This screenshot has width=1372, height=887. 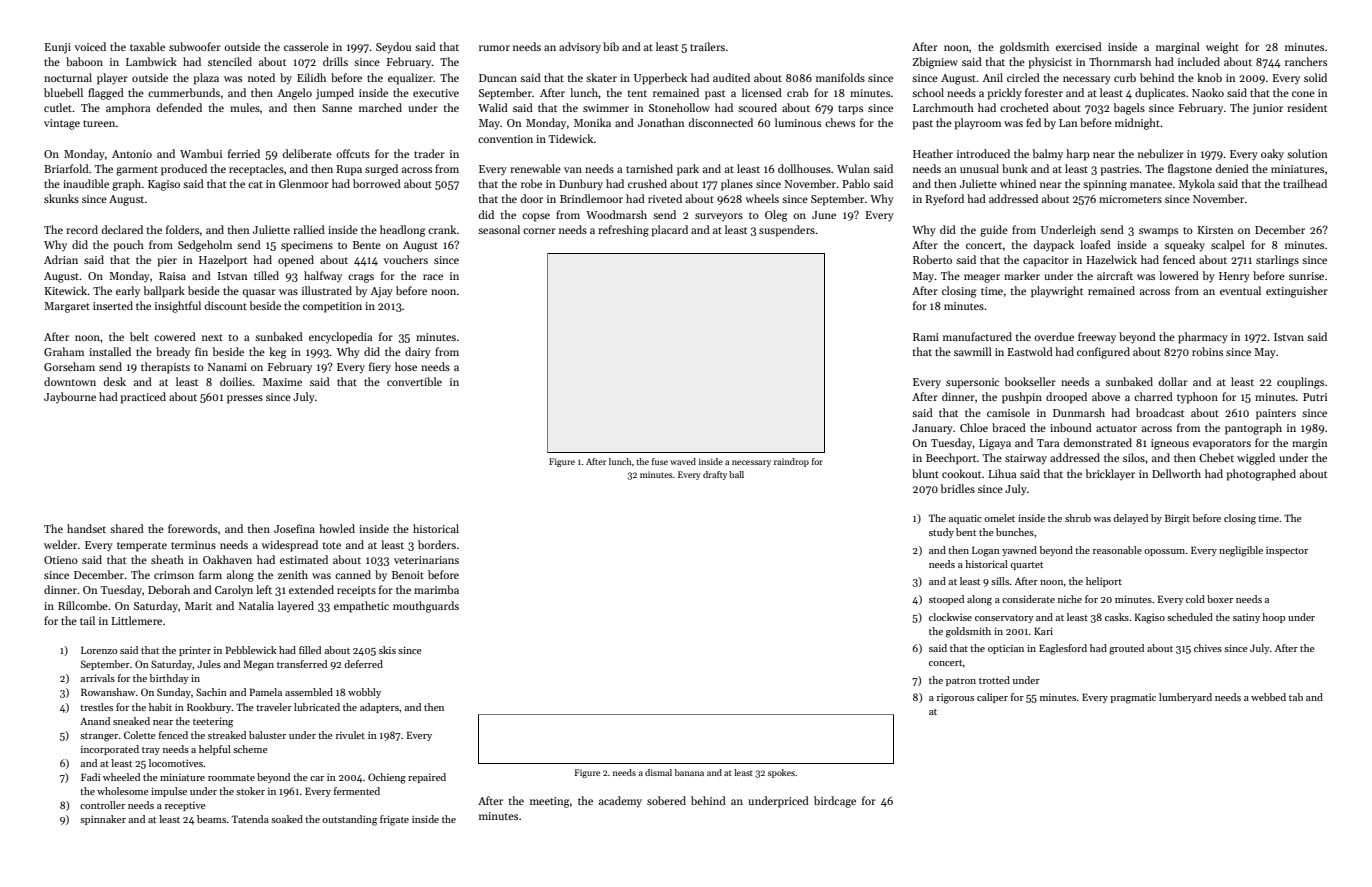 What do you see at coordinates (1026, 566) in the screenshot?
I see `quartet` at bounding box center [1026, 566].
